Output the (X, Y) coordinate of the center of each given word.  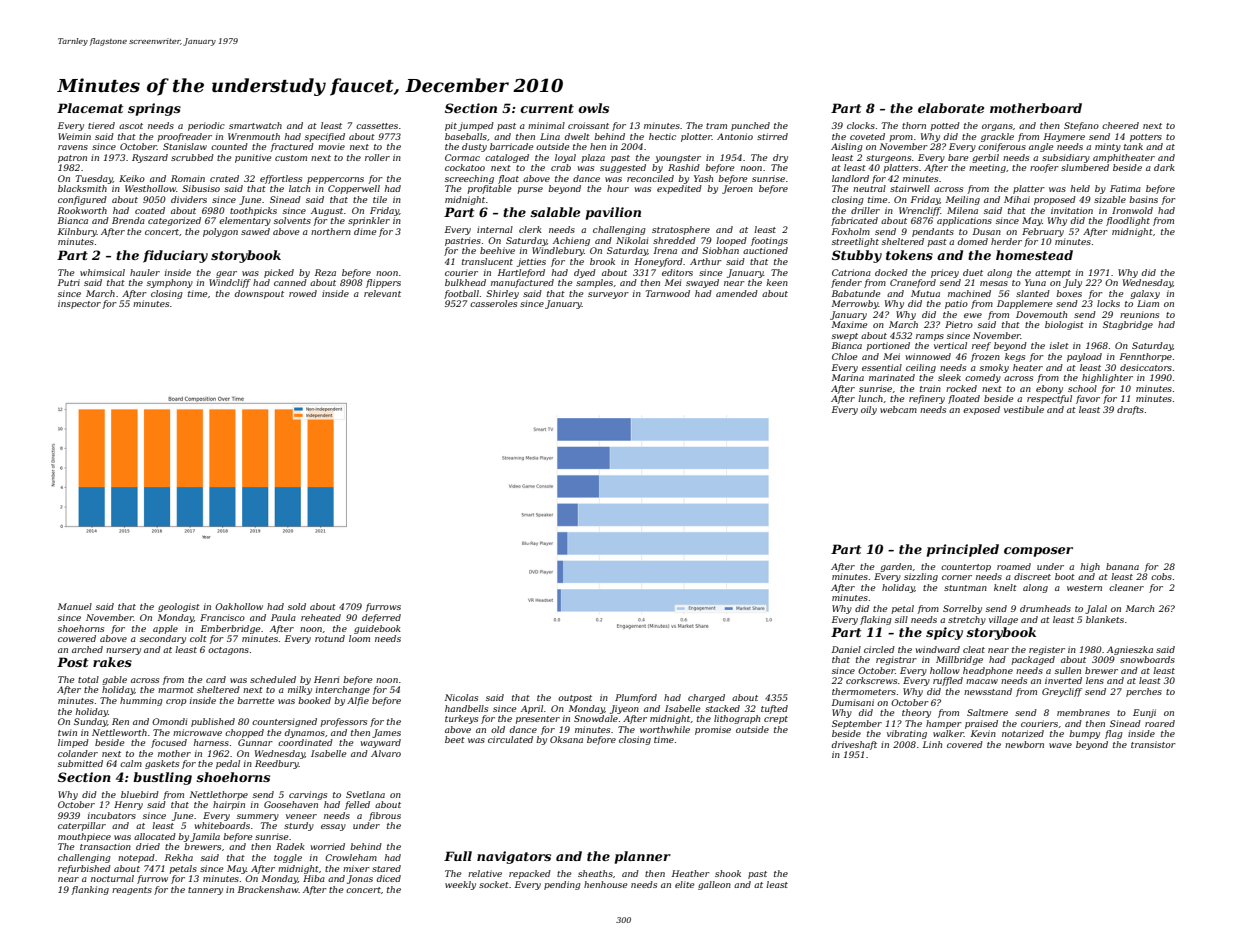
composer (1038, 552)
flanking (90, 890)
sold (297, 606)
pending (562, 885)
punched (750, 126)
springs (154, 109)
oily (869, 410)
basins (1143, 199)
